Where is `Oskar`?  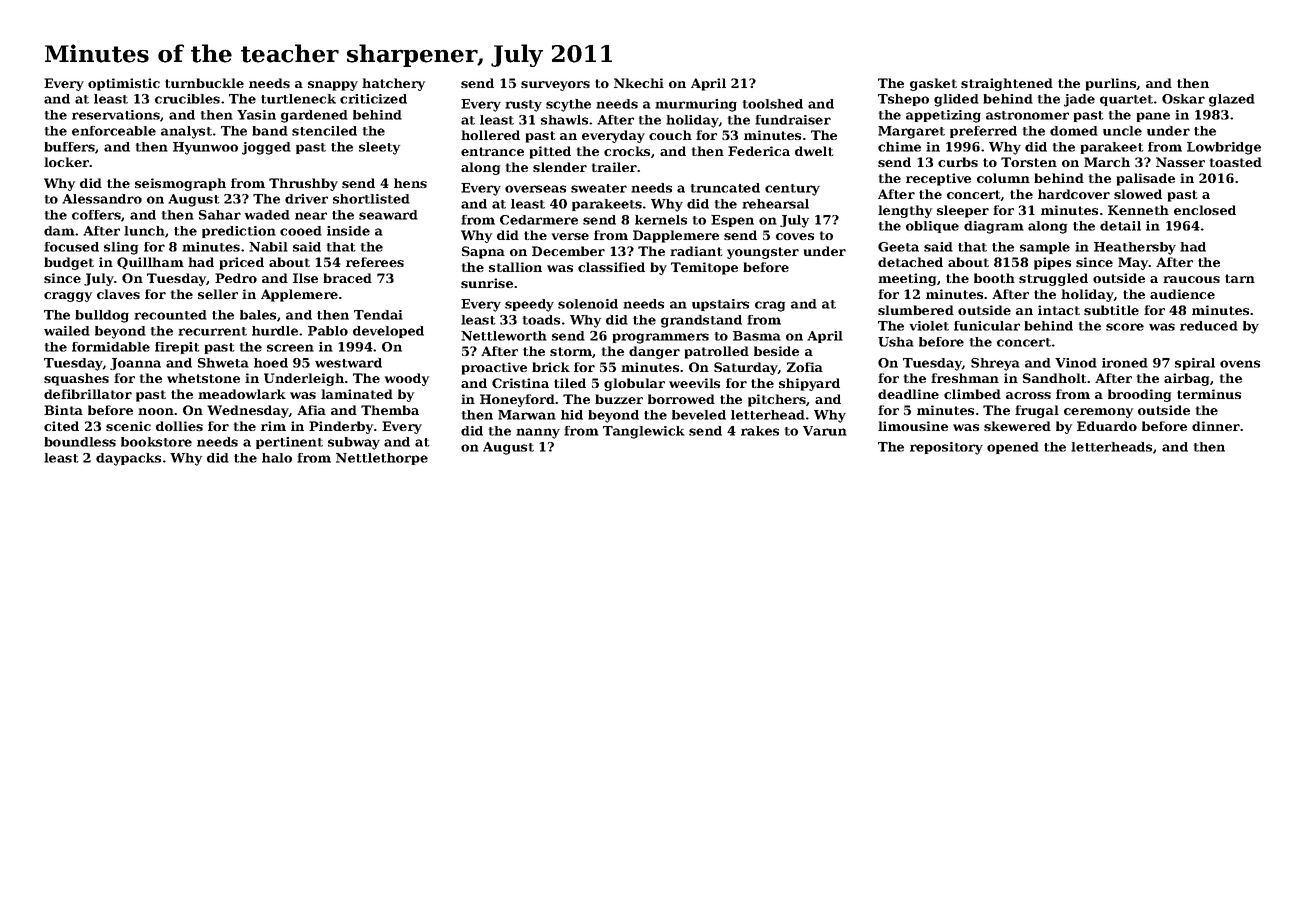
Oskar is located at coordinates (1183, 99).
